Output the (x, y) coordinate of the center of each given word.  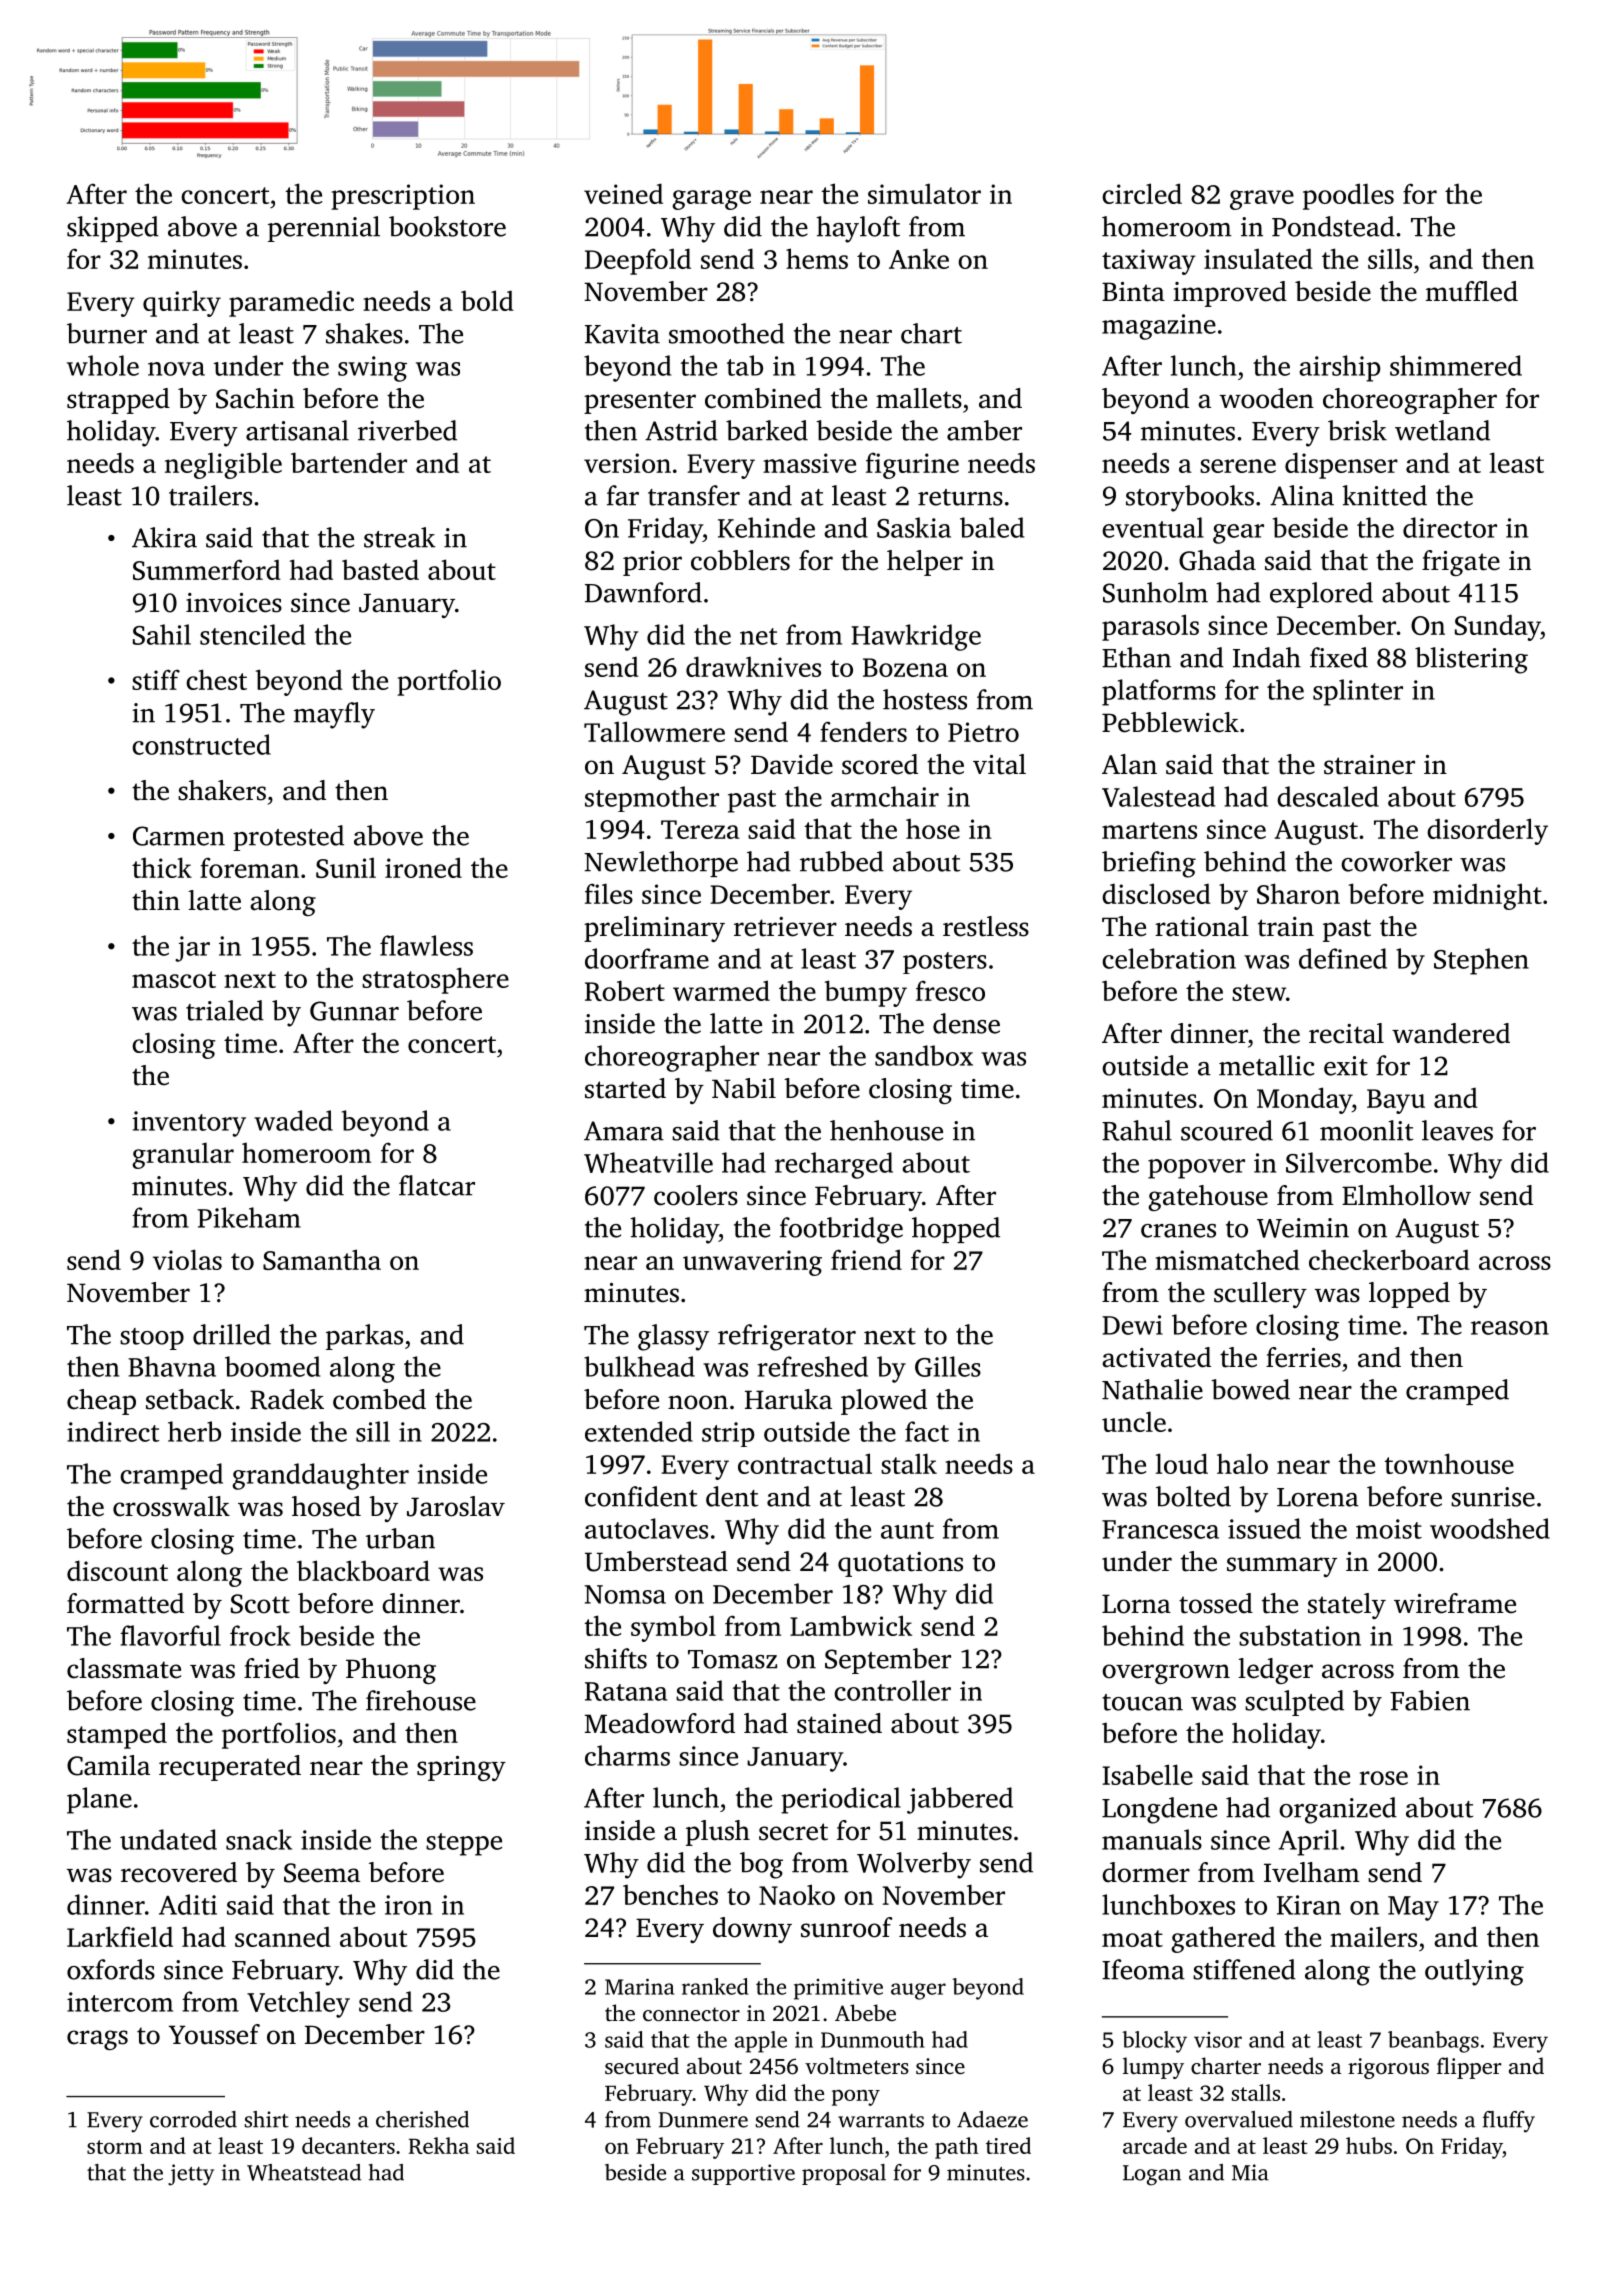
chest (216, 679)
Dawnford (643, 592)
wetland (1442, 430)
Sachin (255, 398)
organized (1338, 1810)
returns (960, 497)
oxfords (111, 1969)
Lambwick (851, 1625)
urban (400, 1538)
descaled (1328, 796)
